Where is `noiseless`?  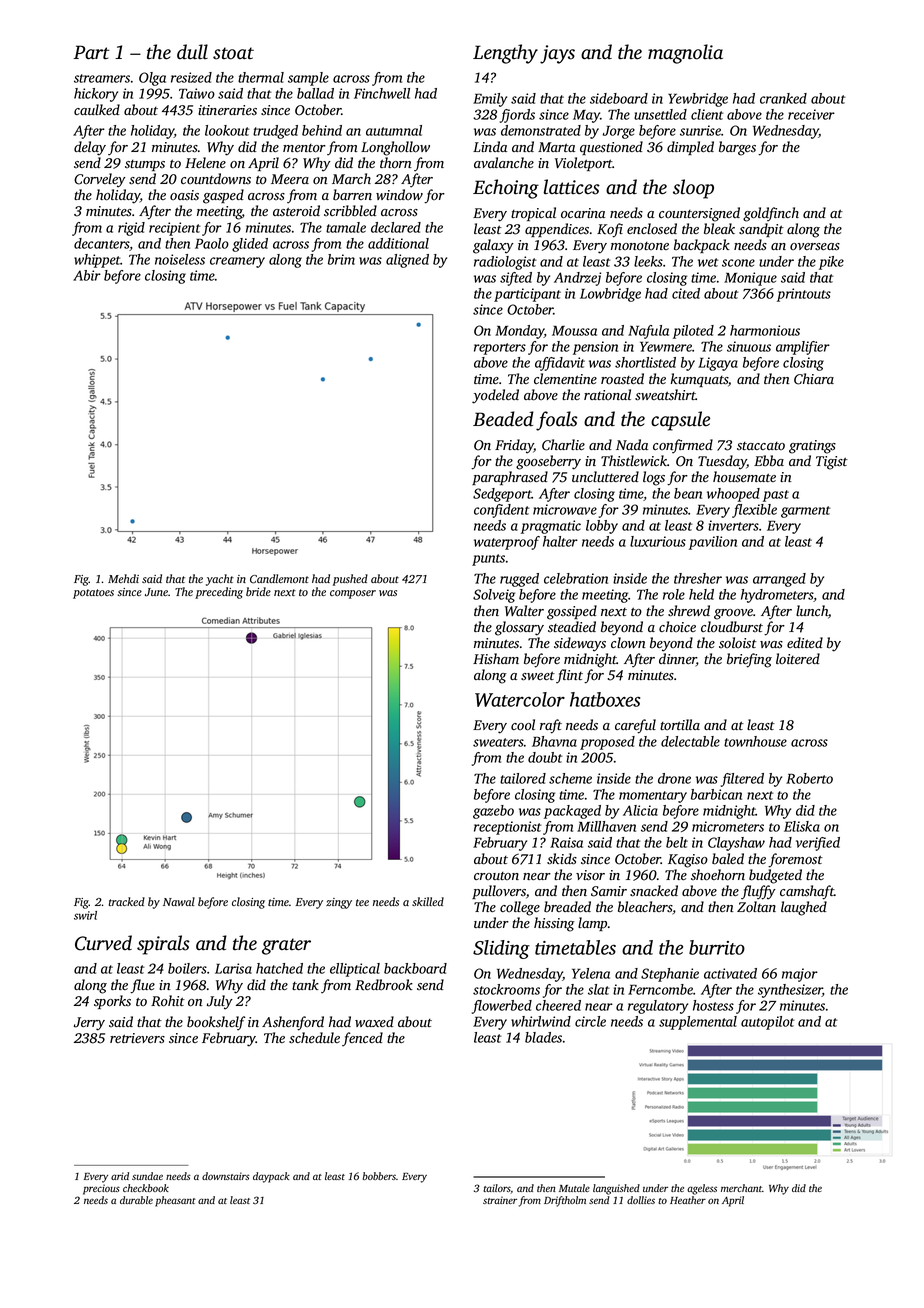 noiseless is located at coordinates (180, 259).
